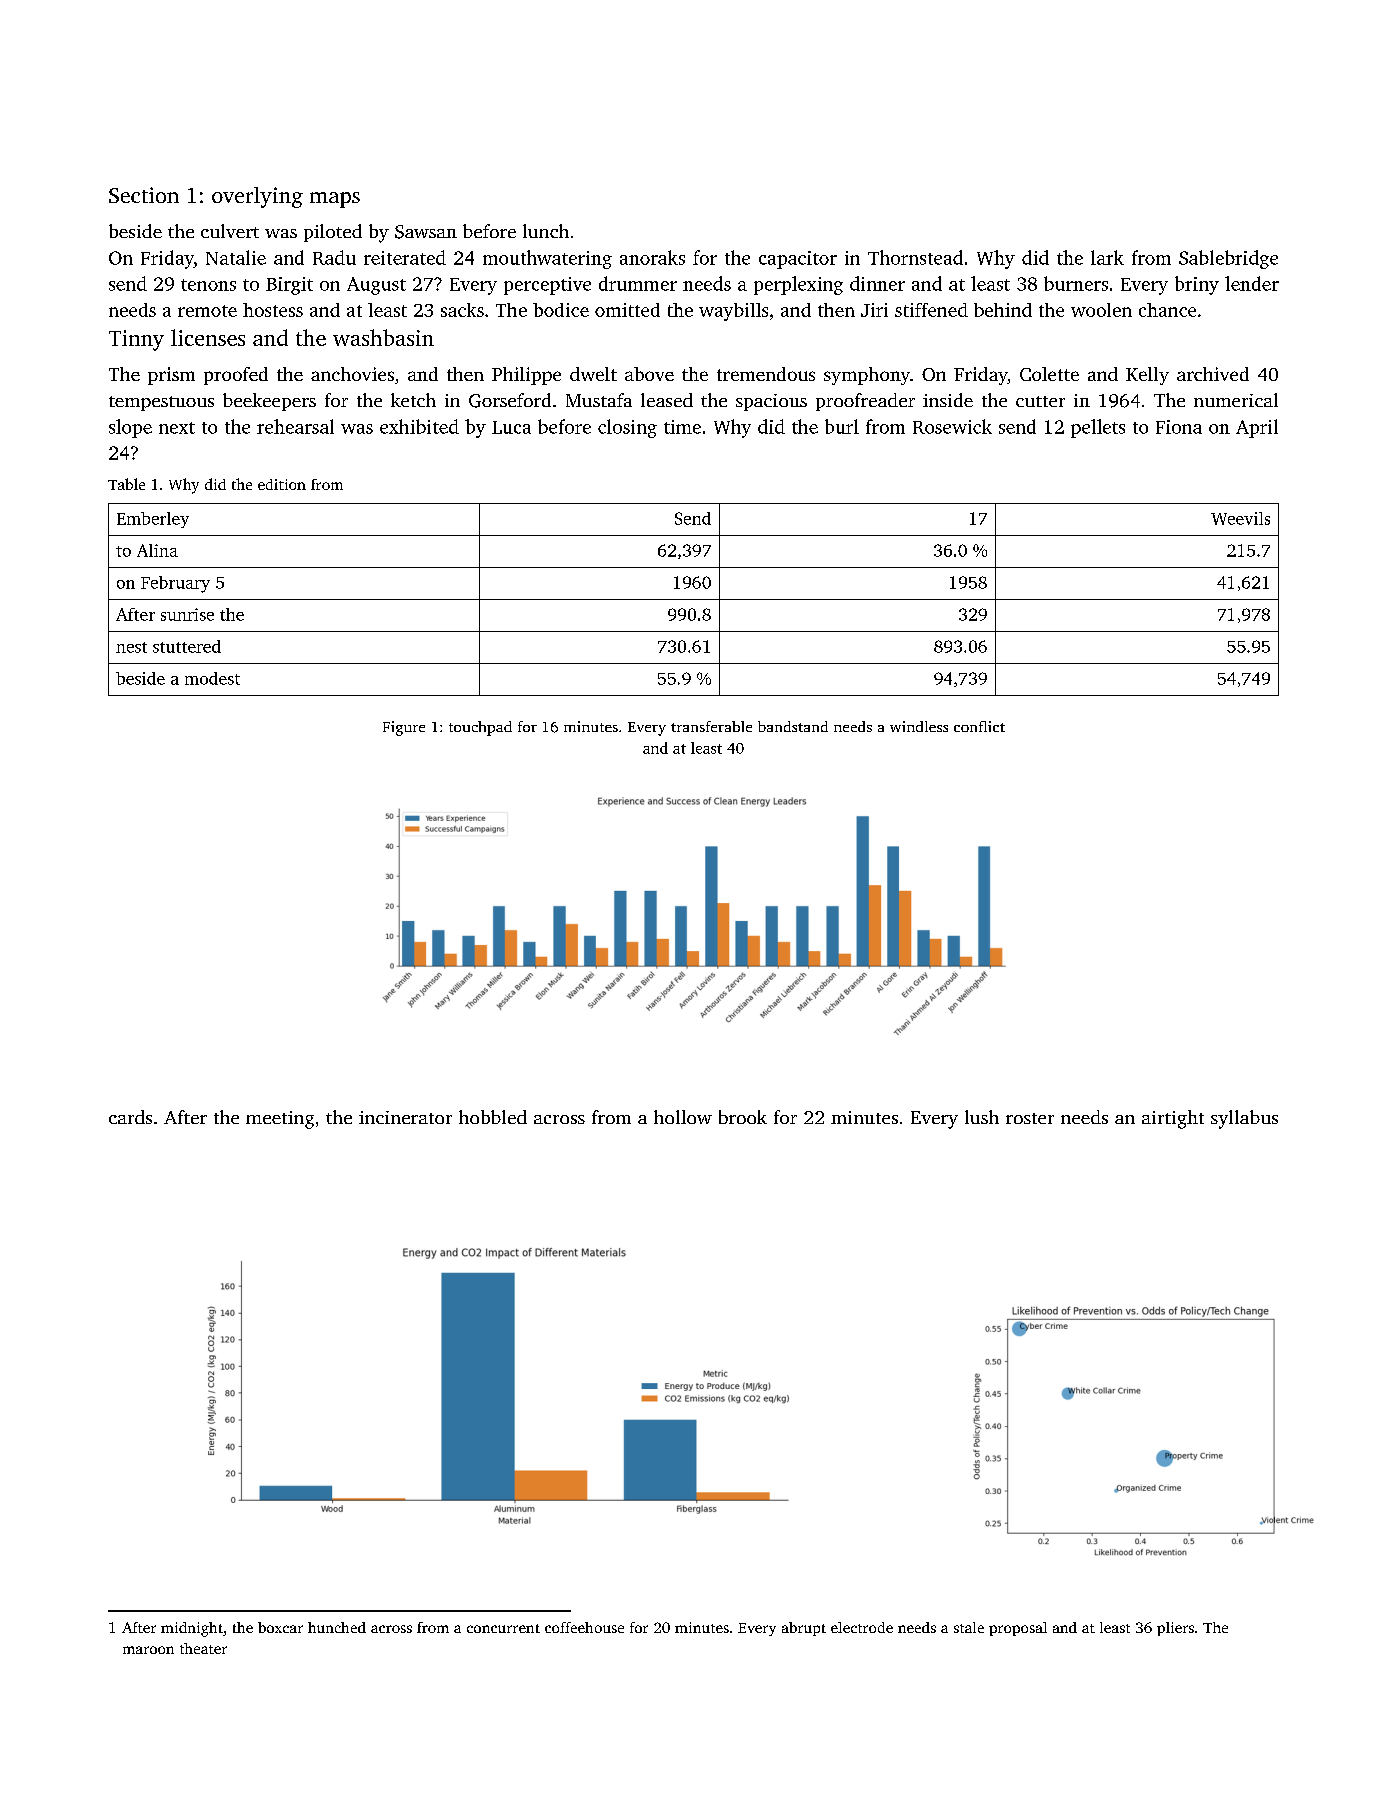 Image resolution: width=1387 pixels, height=1794 pixels. Describe the element at coordinates (862, 1627) in the document. I see `electrode` at that location.
